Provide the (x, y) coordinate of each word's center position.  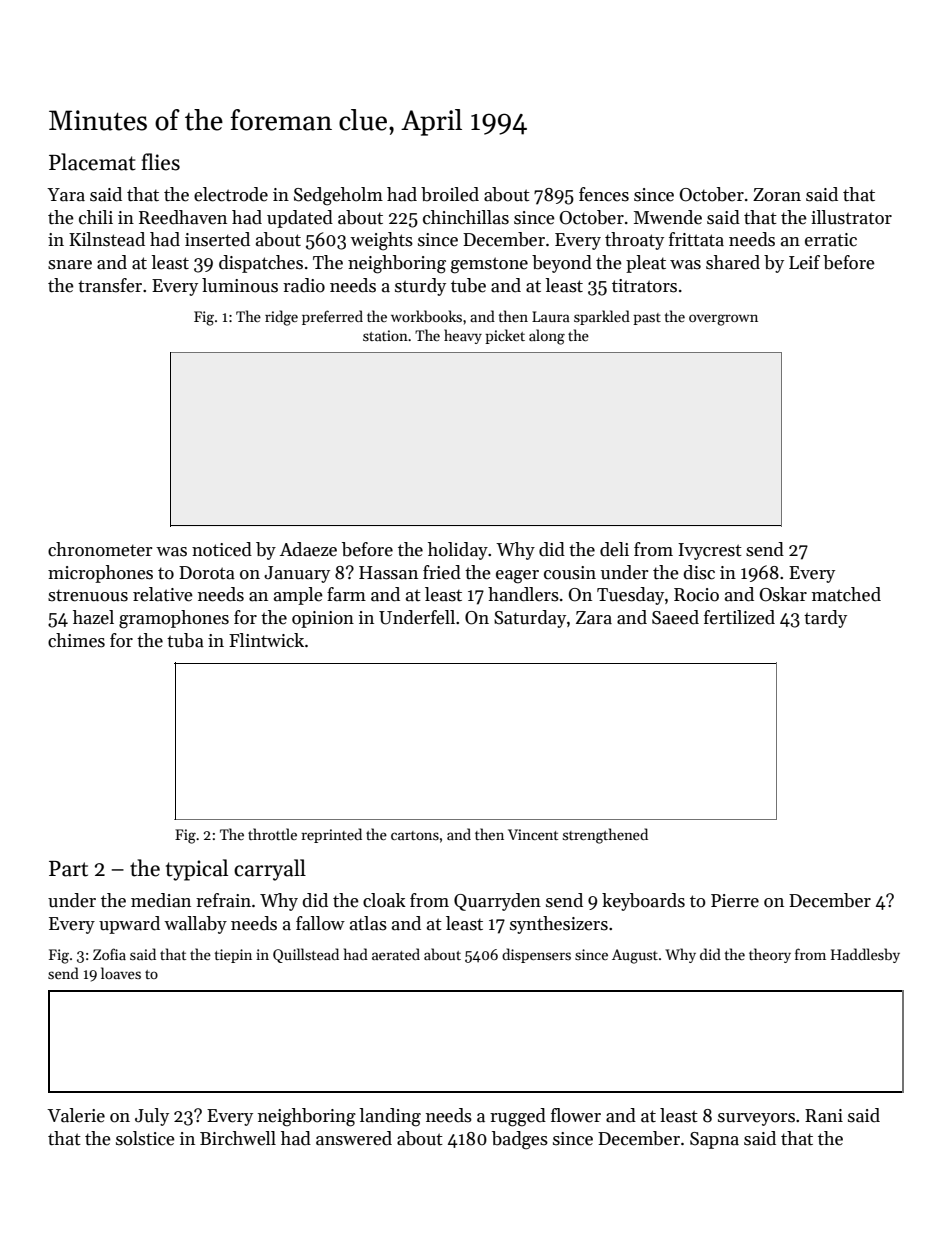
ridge (281, 318)
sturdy (420, 287)
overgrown (723, 320)
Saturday (530, 619)
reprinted (331, 835)
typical (197, 870)
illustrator (851, 217)
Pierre (735, 901)
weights (381, 241)
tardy (825, 619)
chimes (76, 640)
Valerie (76, 1115)
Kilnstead (107, 239)
